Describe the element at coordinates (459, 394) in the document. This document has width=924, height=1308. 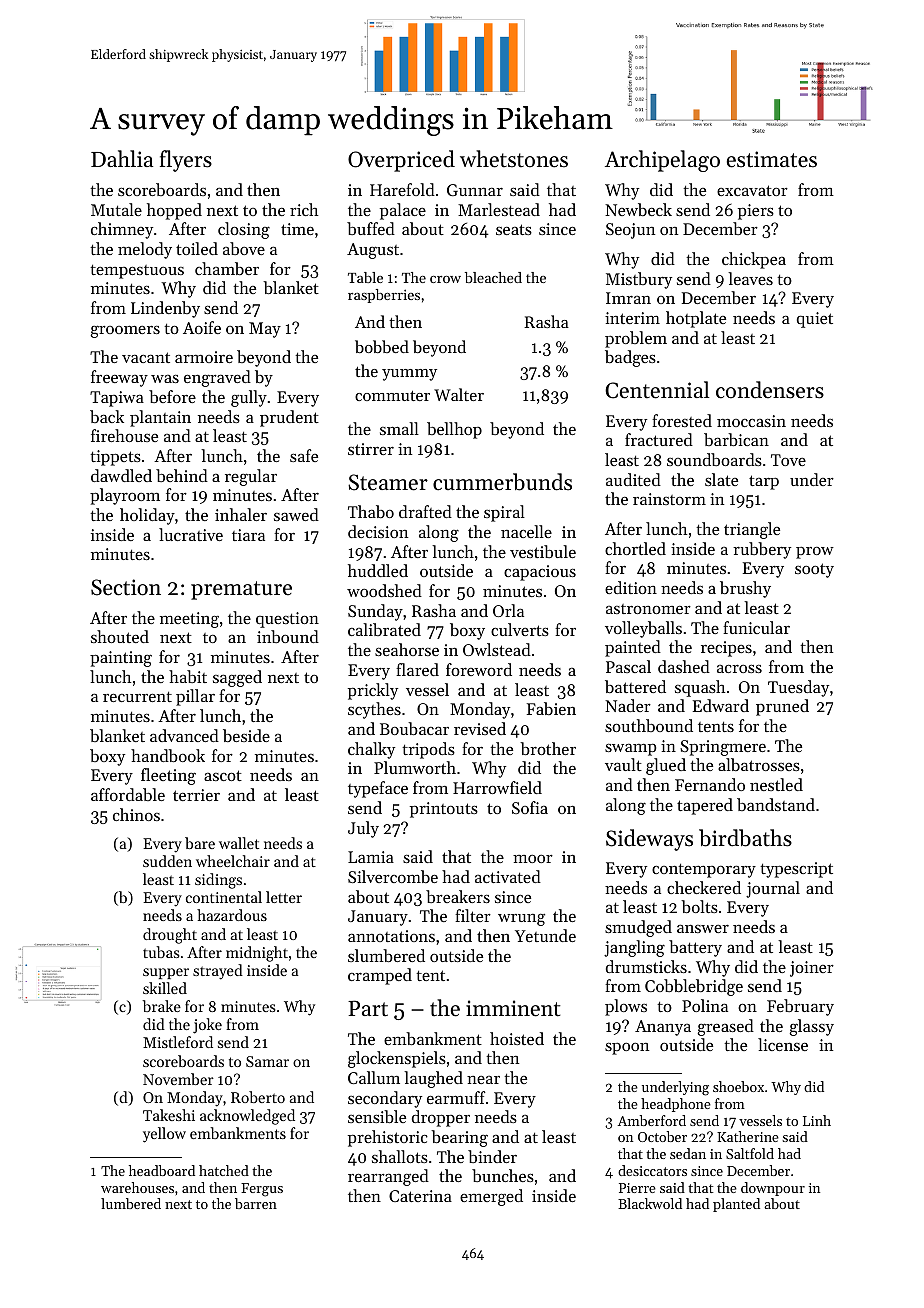
I see `Walter` at that location.
